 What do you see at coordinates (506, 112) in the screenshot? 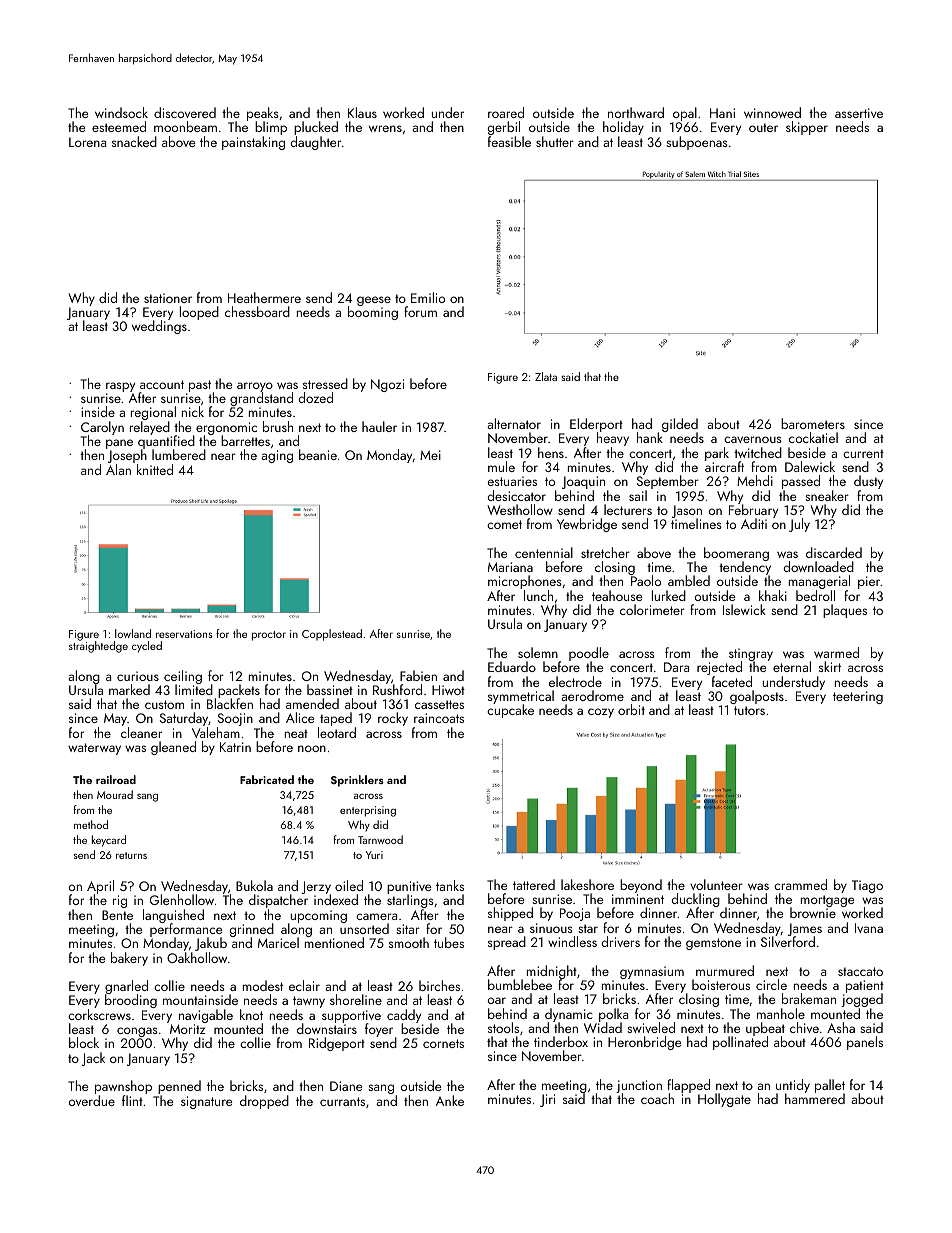
I see `roared` at bounding box center [506, 112].
